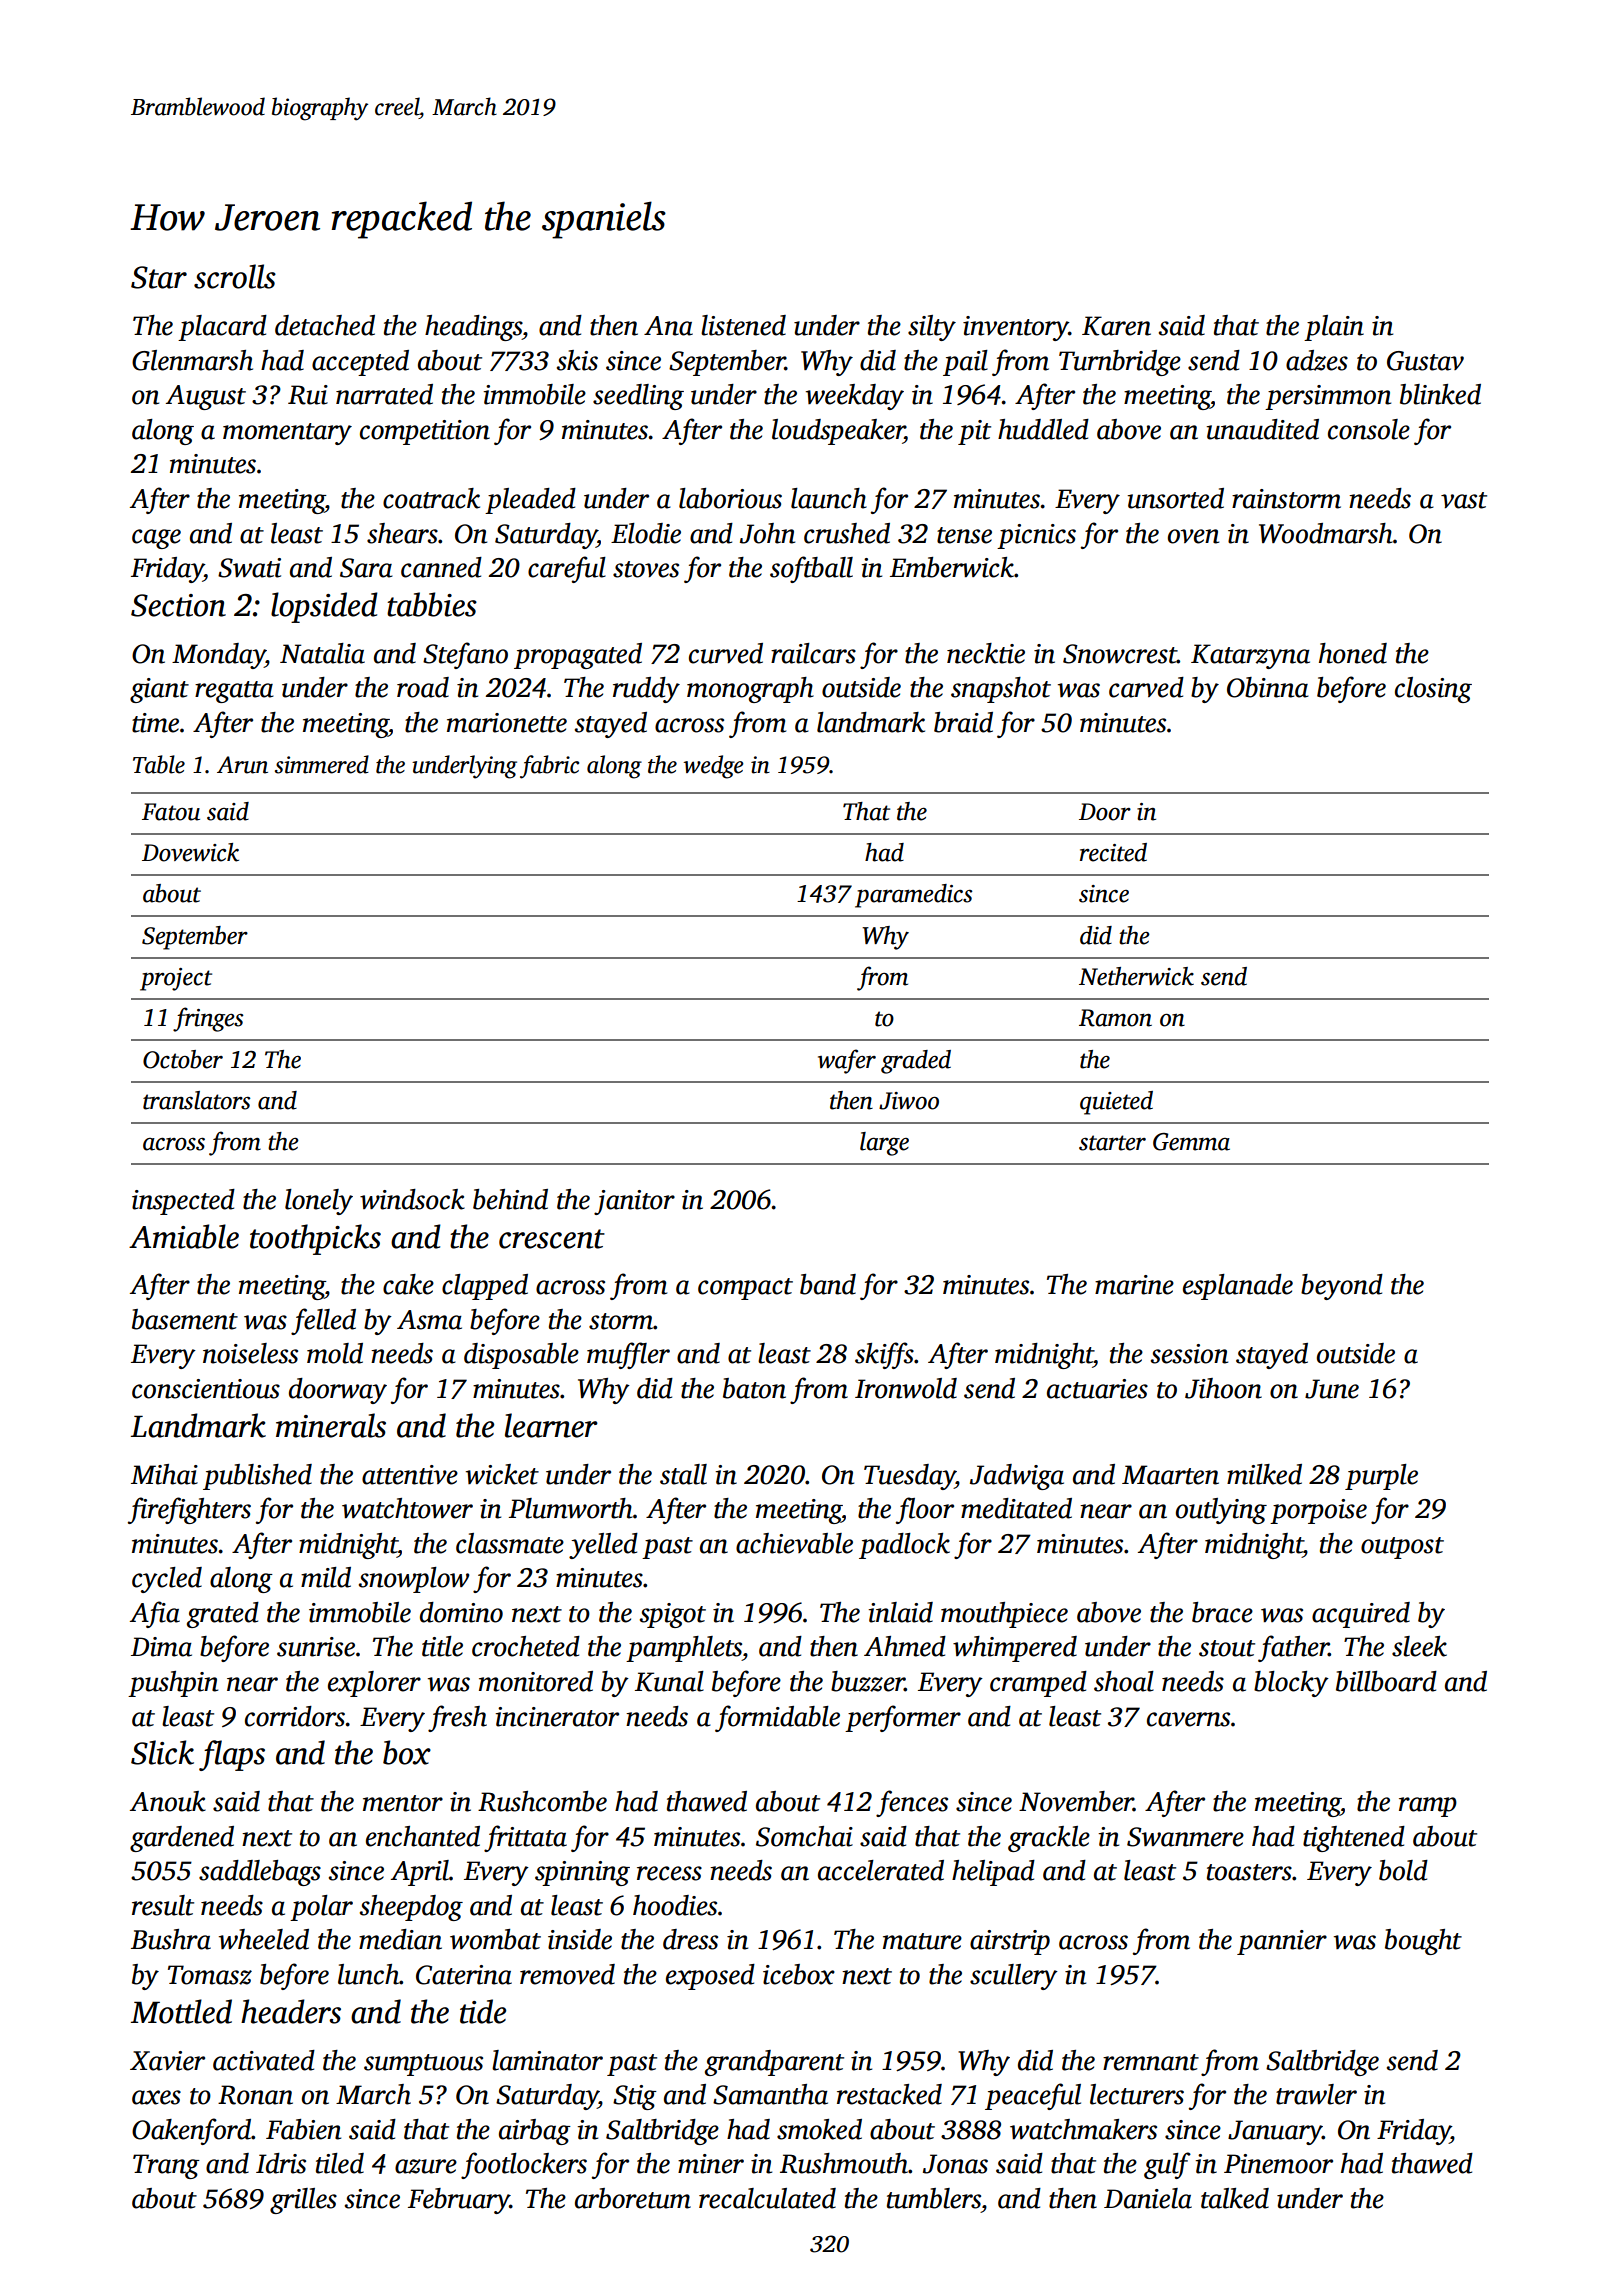  I want to click on simmered, so click(322, 764).
